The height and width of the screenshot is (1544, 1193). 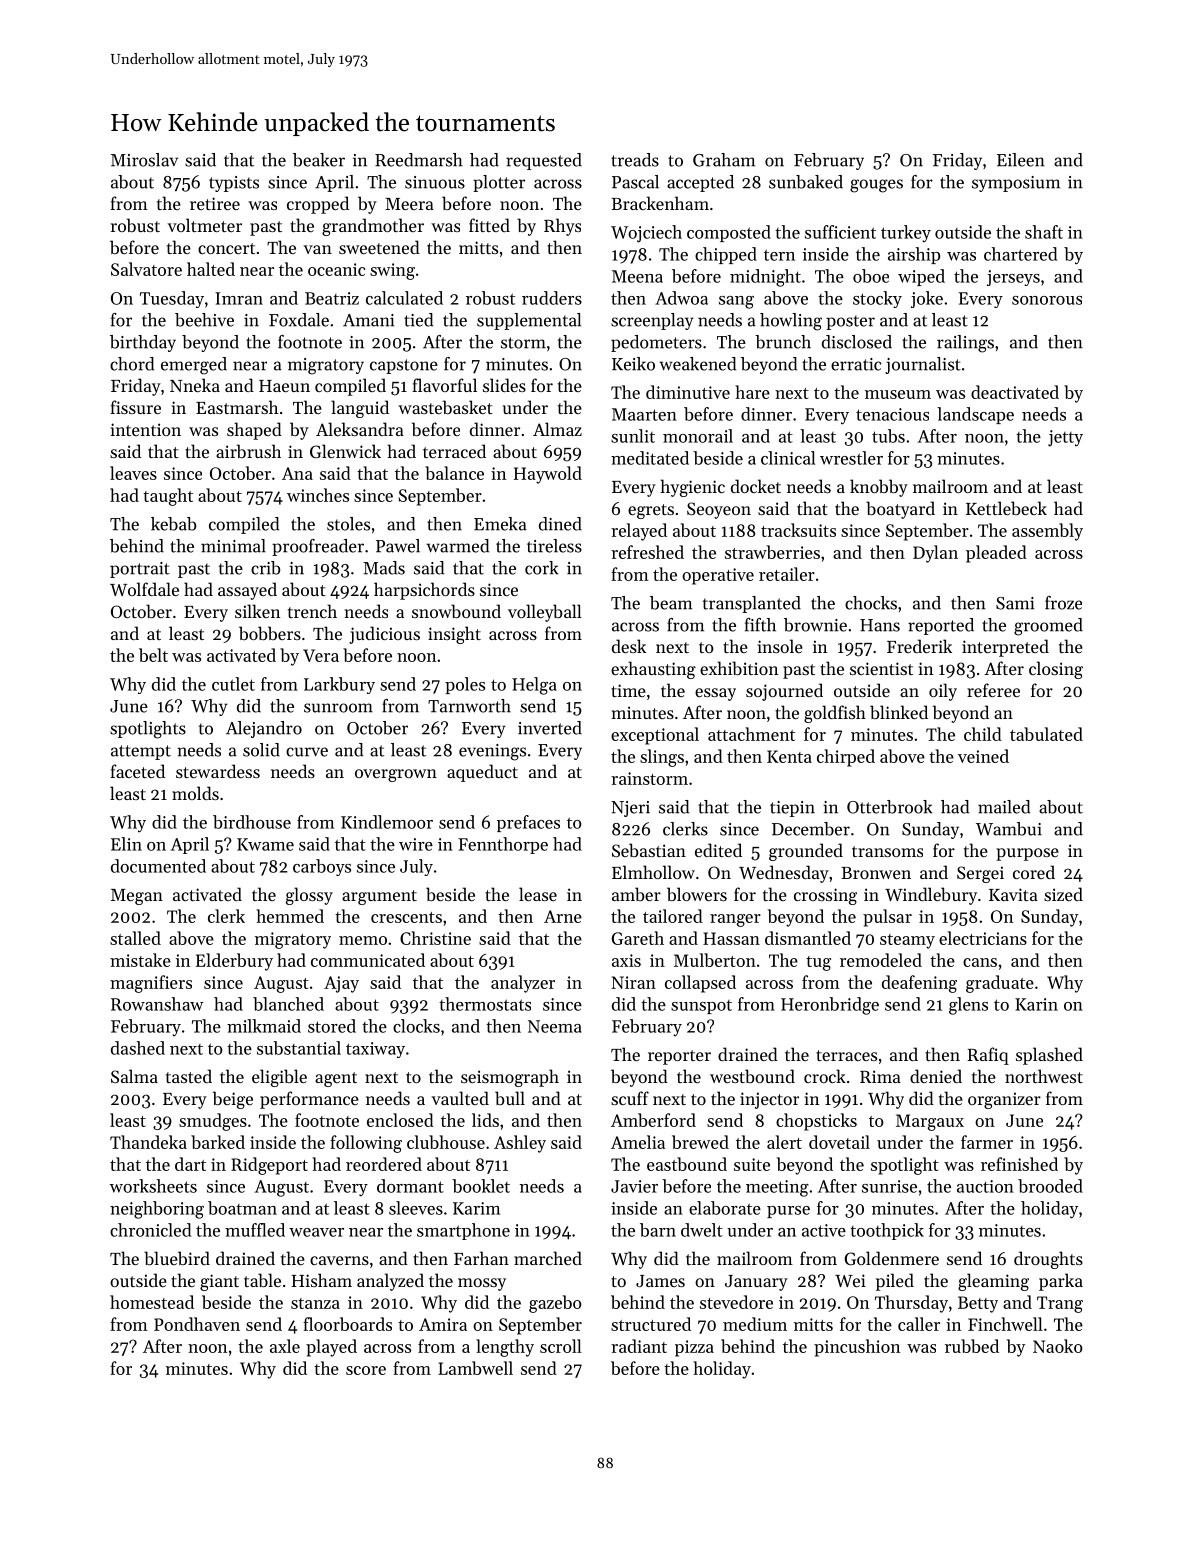 I want to click on shaft, so click(x=1044, y=232).
